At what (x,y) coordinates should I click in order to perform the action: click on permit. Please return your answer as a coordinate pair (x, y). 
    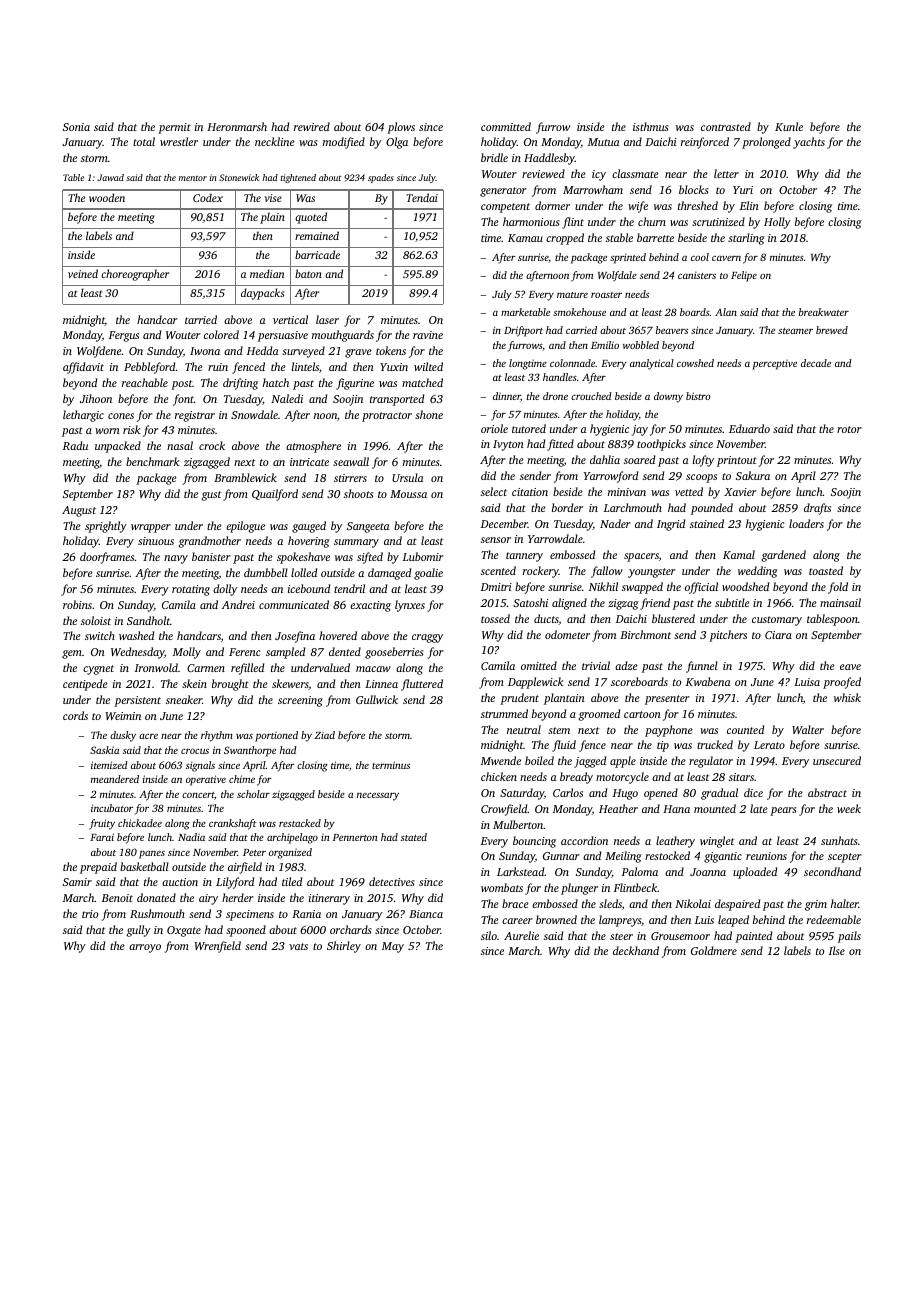
    Looking at the image, I should click on (174, 128).
